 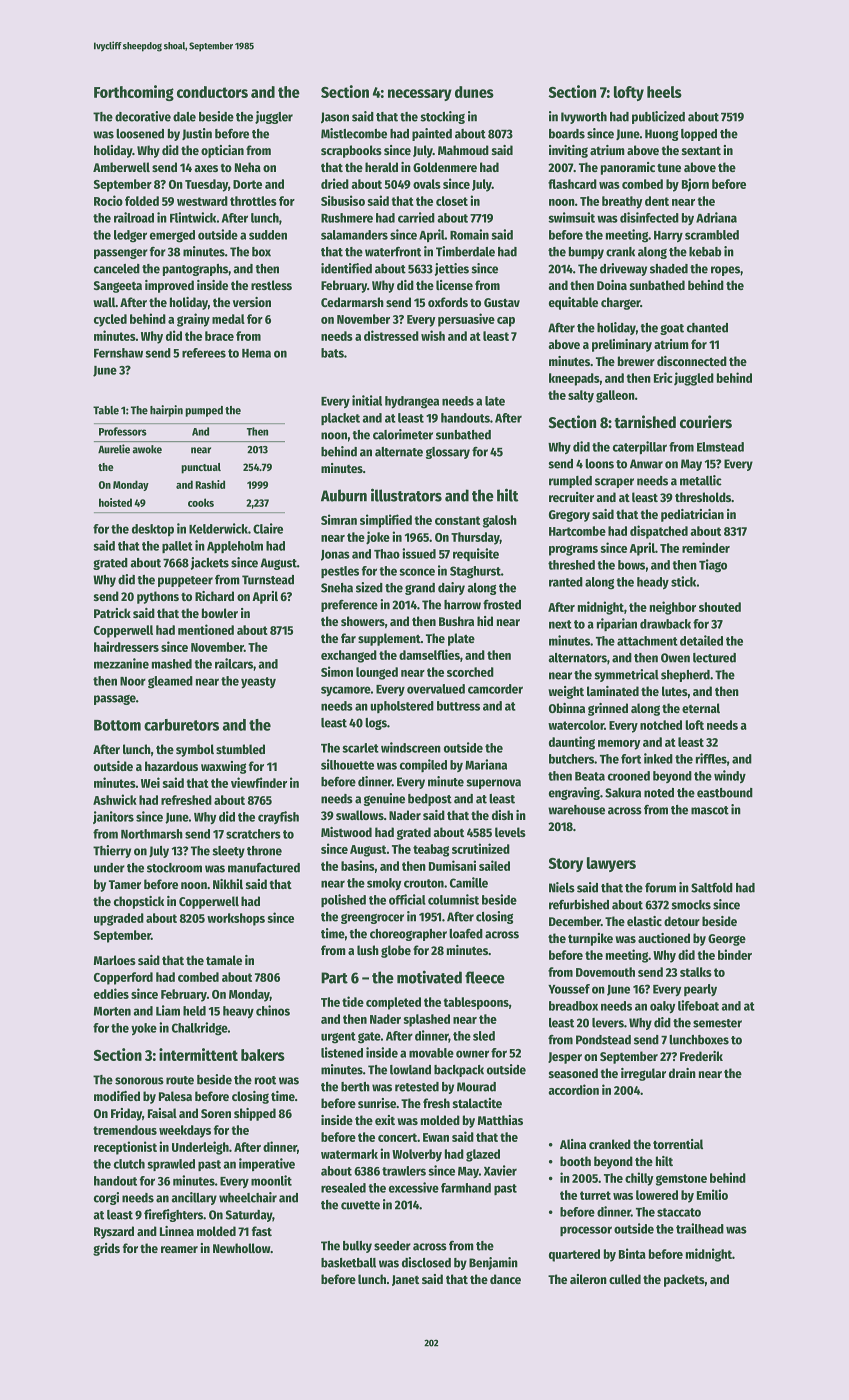 What do you see at coordinates (463, 150) in the screenshot?
I see `Mahmoud` at bounding box center [463, 150].
